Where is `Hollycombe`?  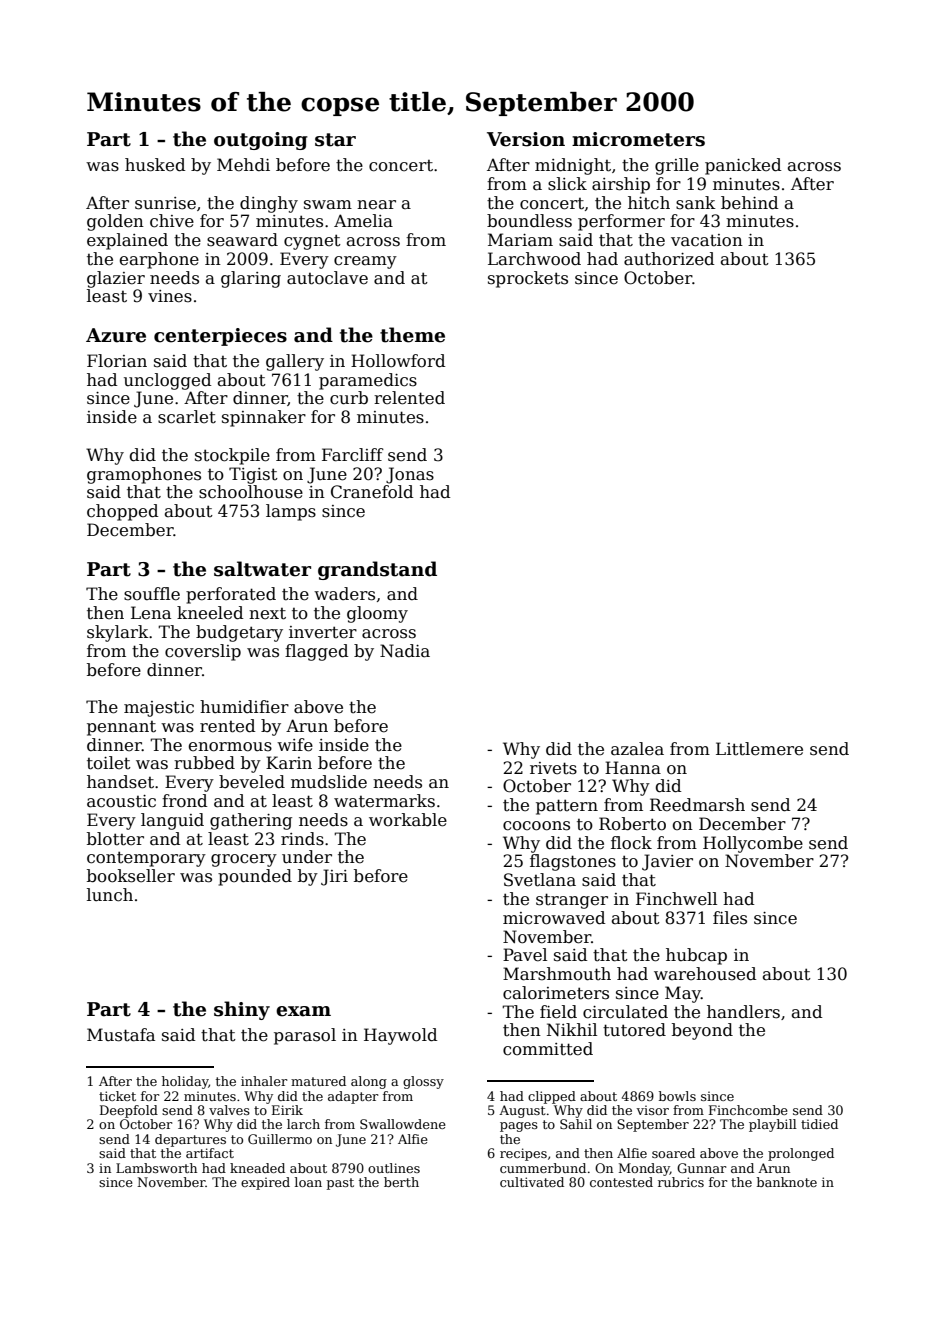 Hollycombe is located at coordinates (753, 844).
